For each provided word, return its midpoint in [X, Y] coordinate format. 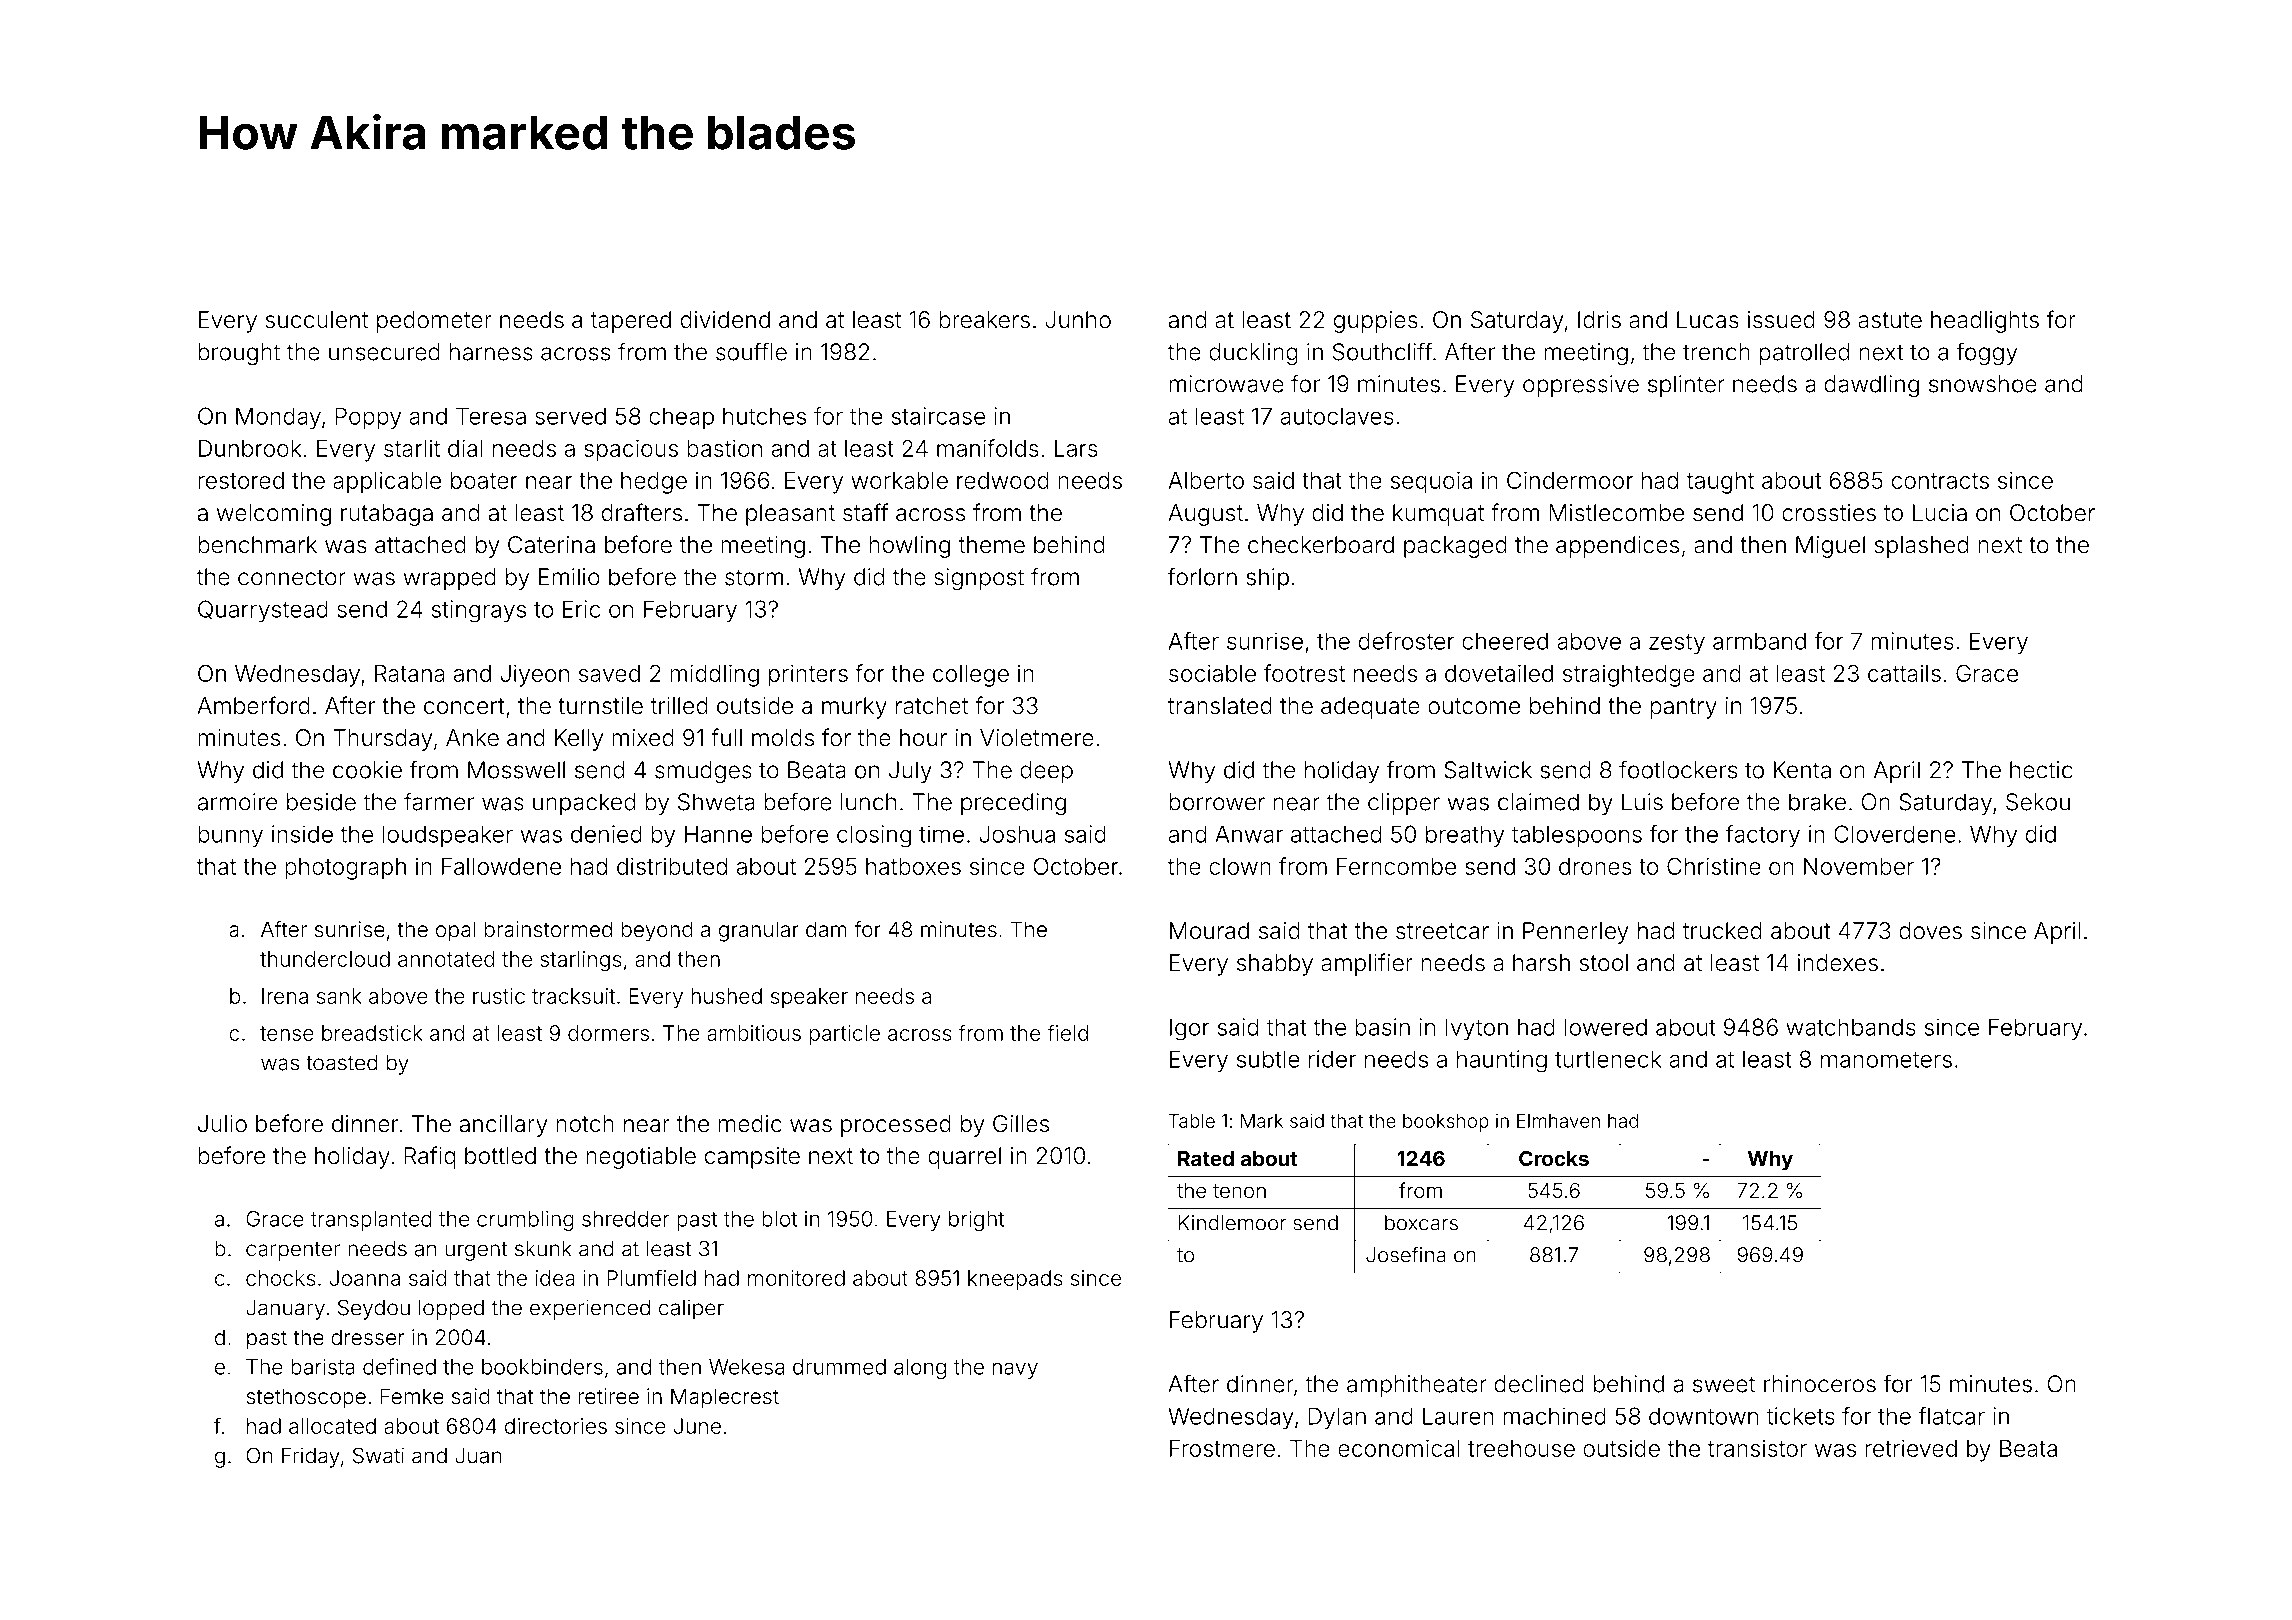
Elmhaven [1558, 1121]
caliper [691, 1309]
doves [1930, 931]
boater [484, 480]
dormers [608, 1033]
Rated [1206, 1158]
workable [899, 480]
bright [976, 1221]
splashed [1921, 547]
